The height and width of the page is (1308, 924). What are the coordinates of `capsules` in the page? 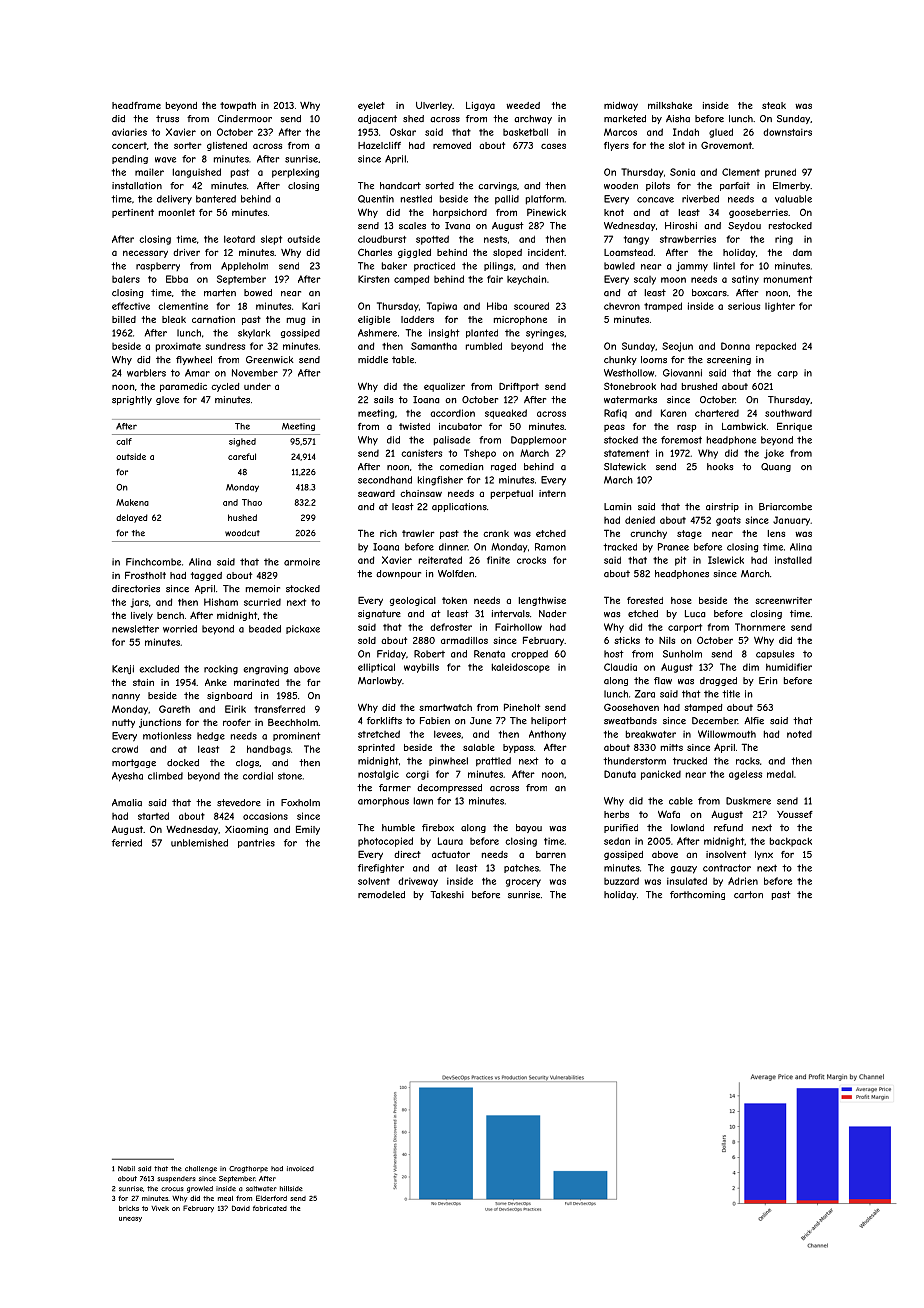 It's located at (775, 654).
